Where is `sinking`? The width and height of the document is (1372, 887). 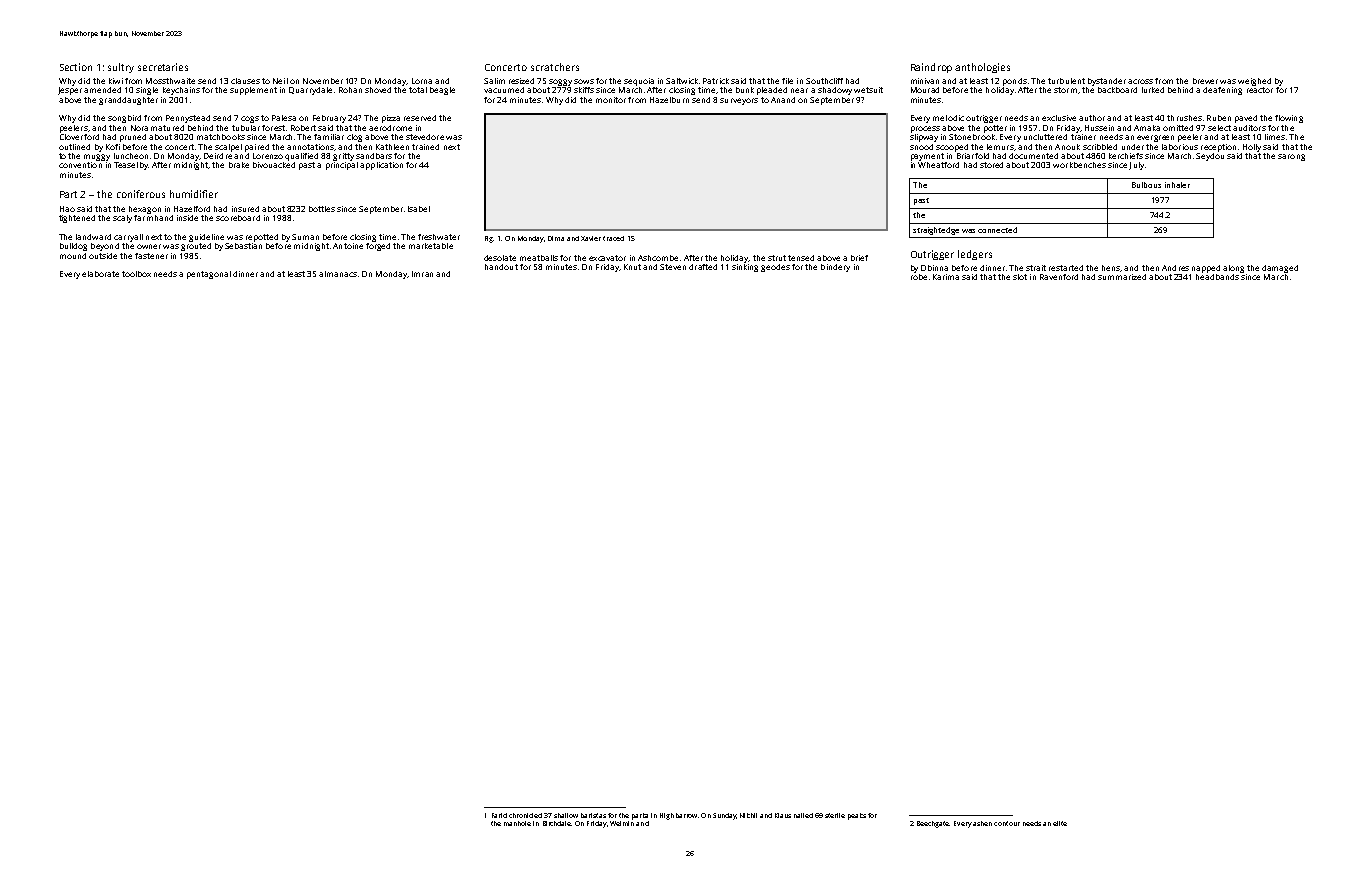 sinking is located at coordinates (745, 268).
